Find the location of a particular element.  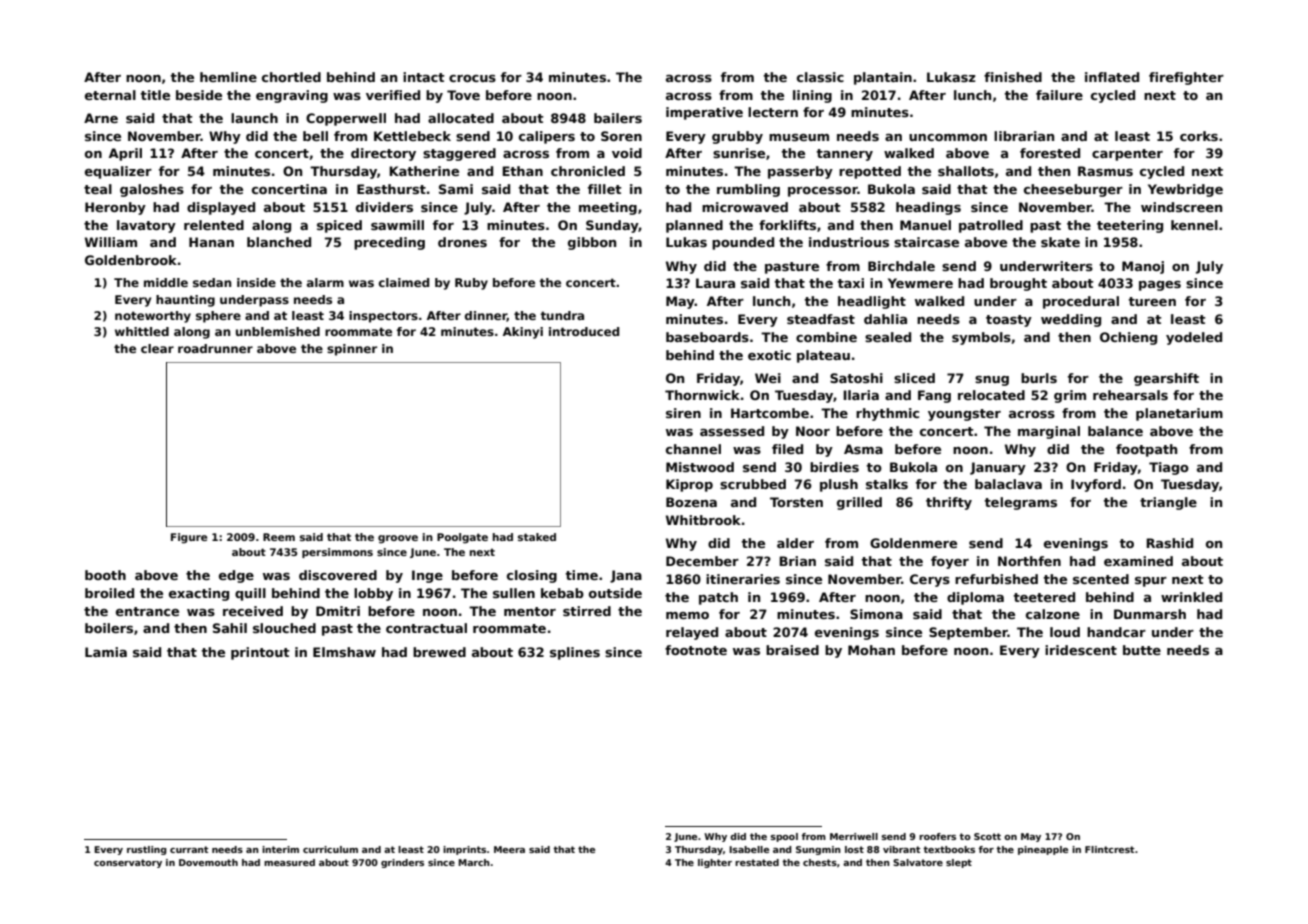

Reem is located at coordinates (279, 537).
